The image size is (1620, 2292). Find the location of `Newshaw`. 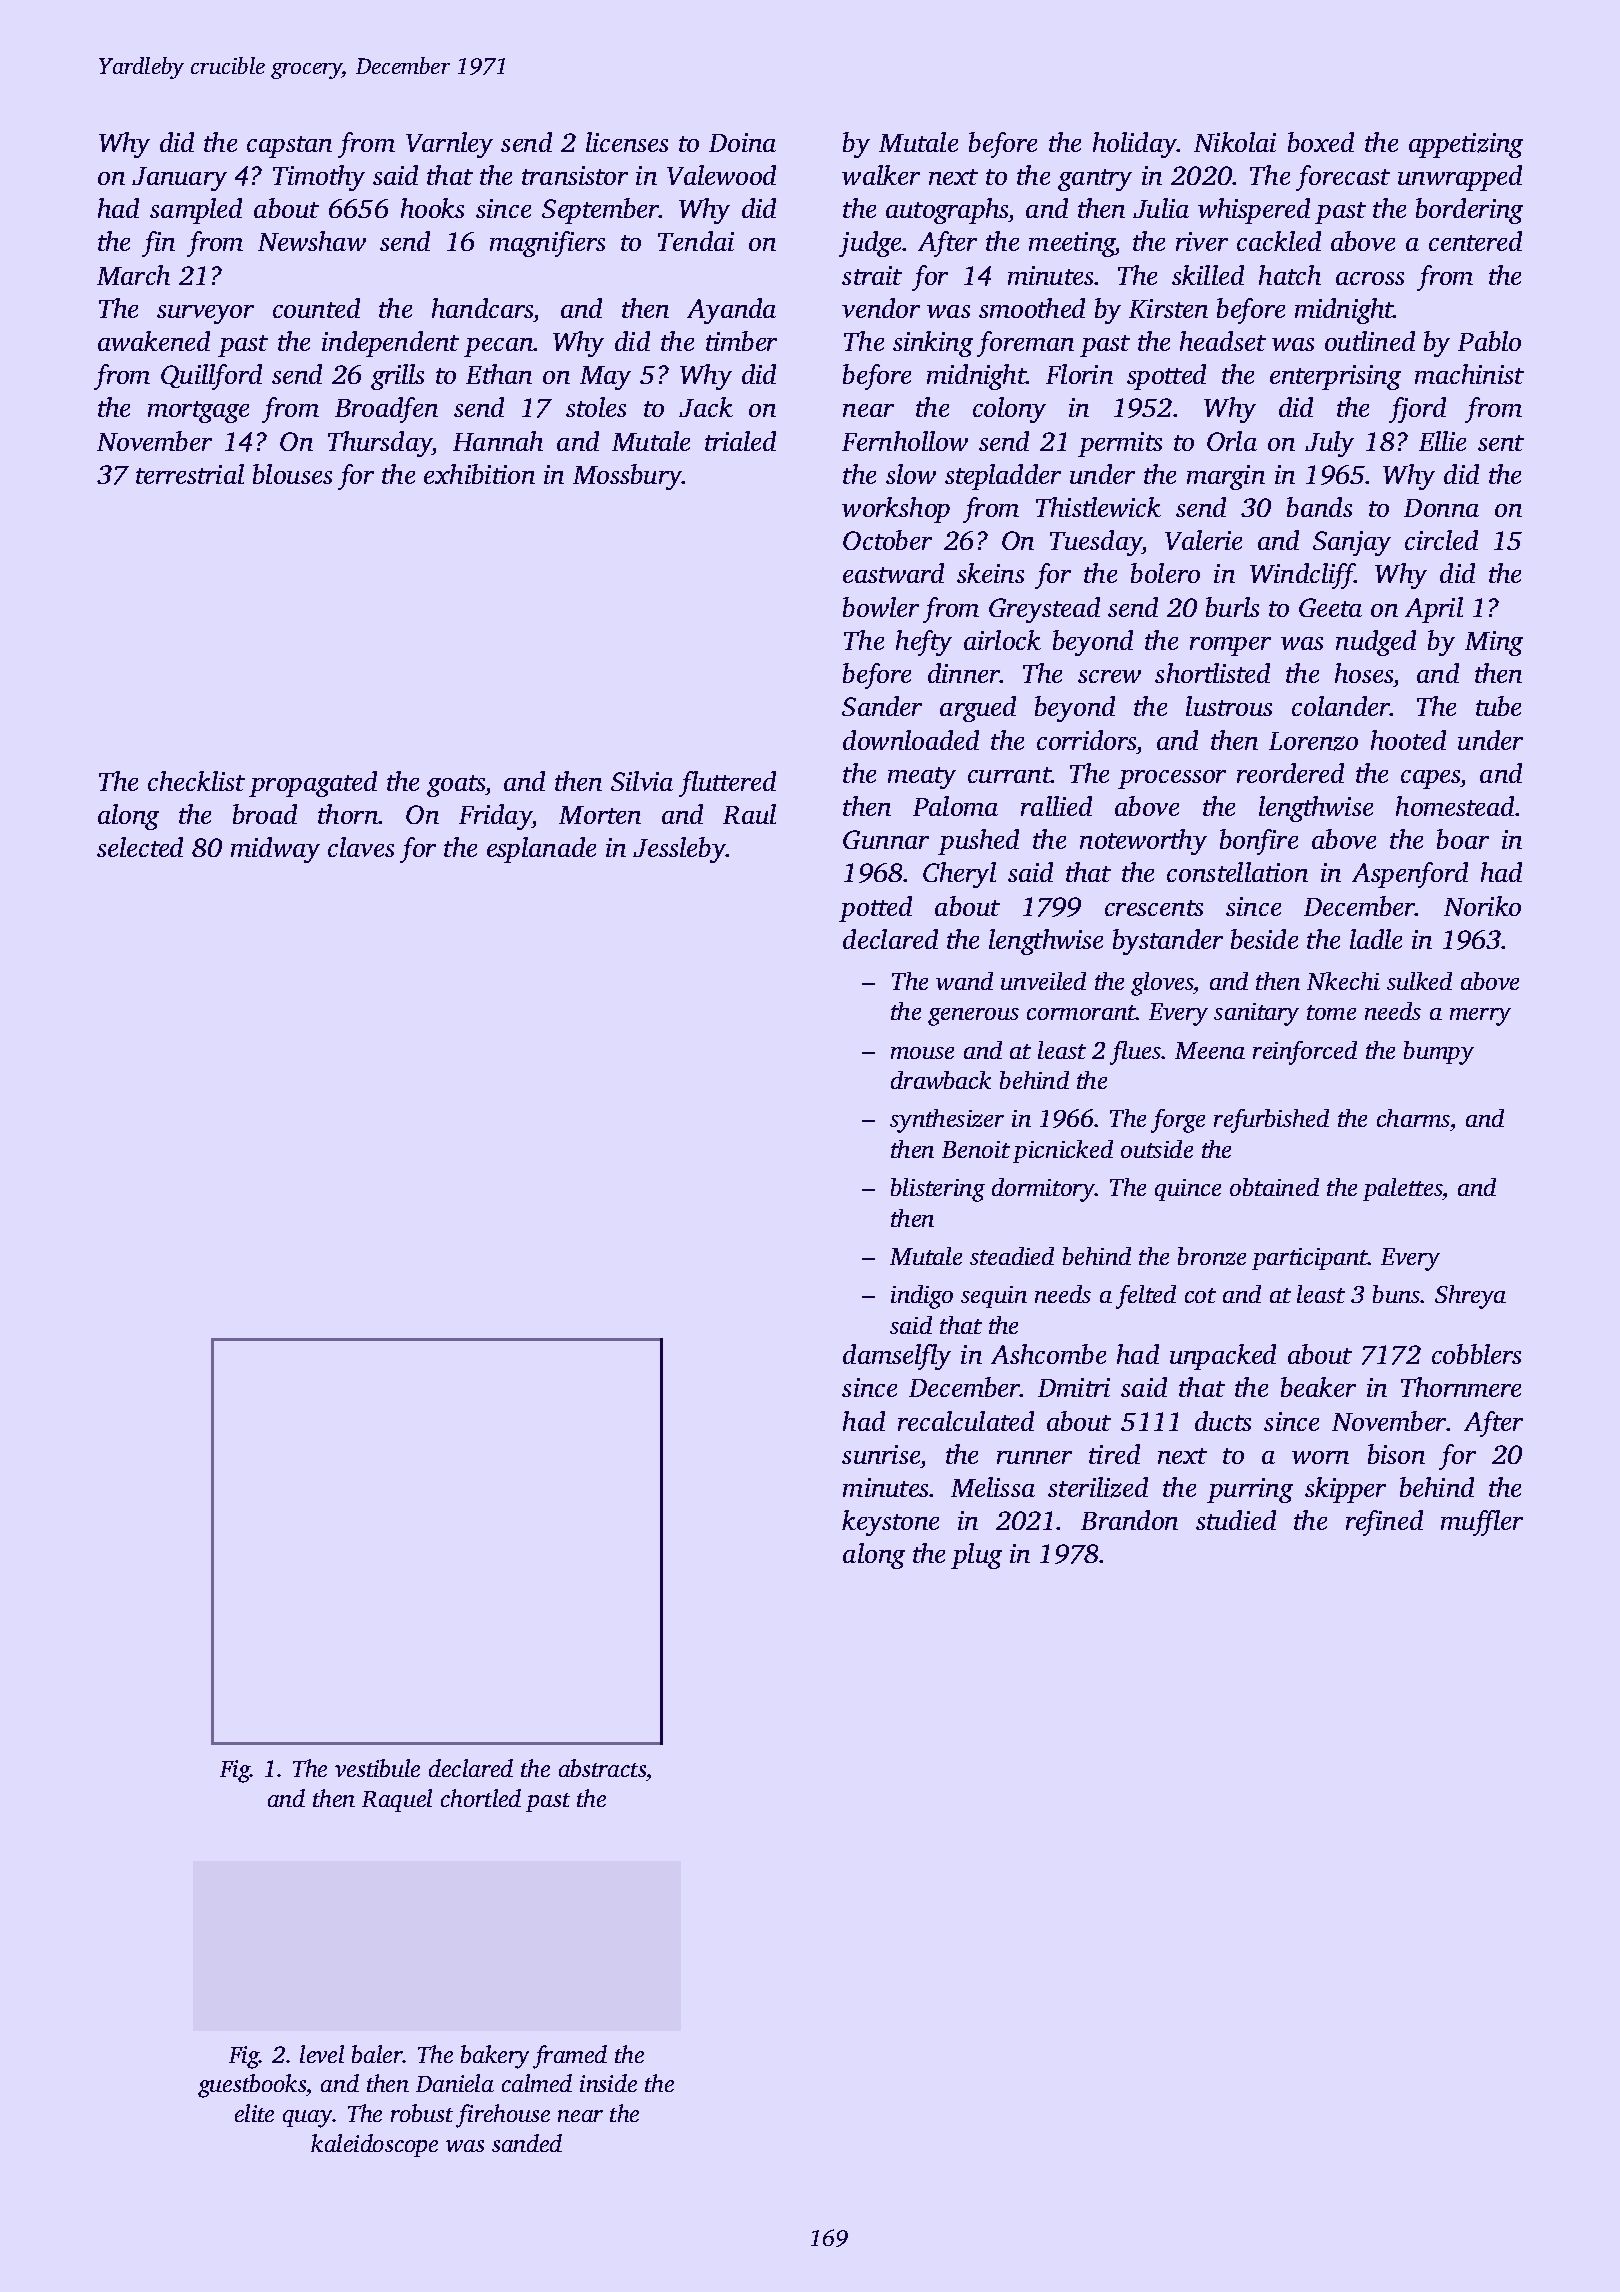

Newshaw is located at coordinates (312, 241).
